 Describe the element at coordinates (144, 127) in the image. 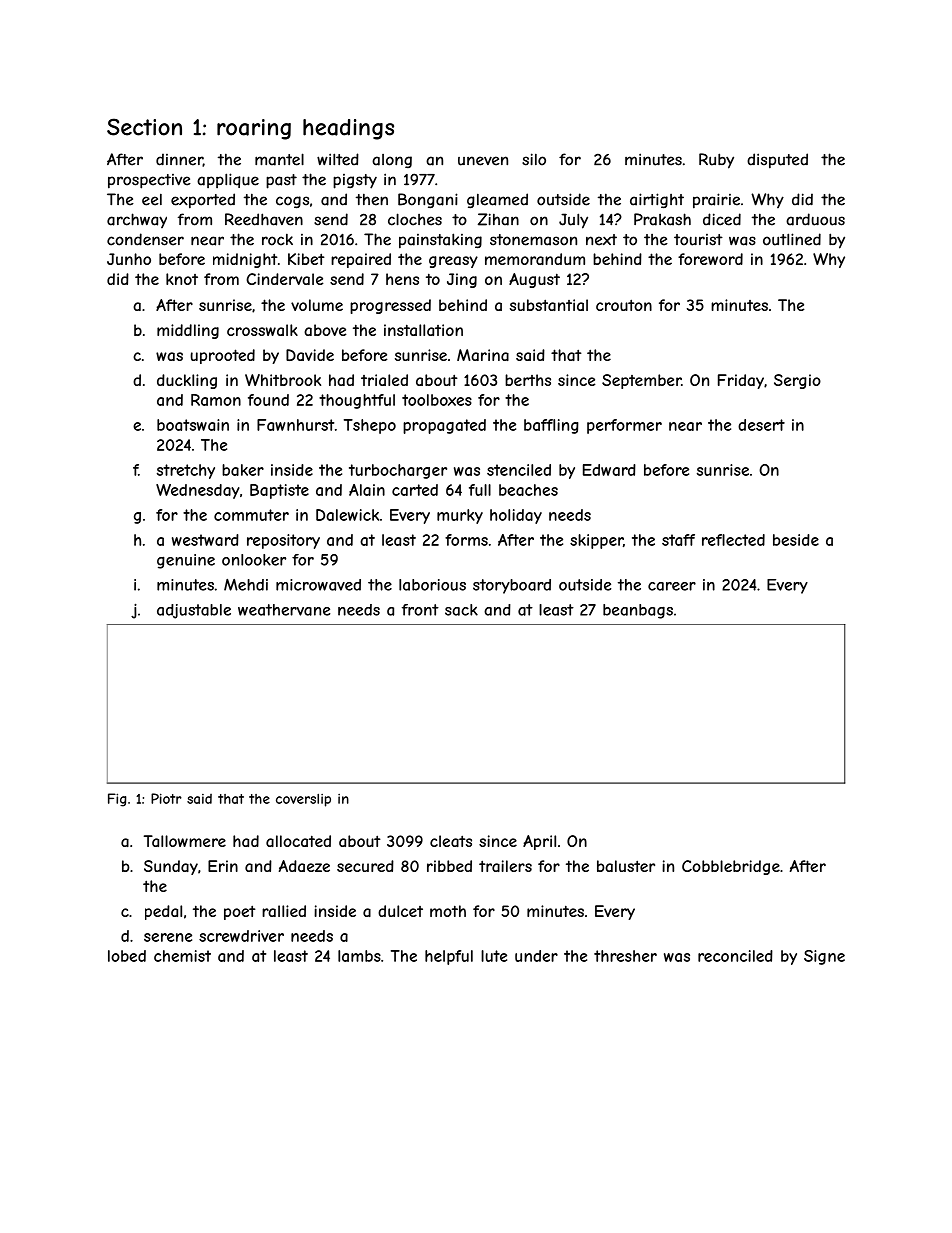

I see `Section` at that location.
